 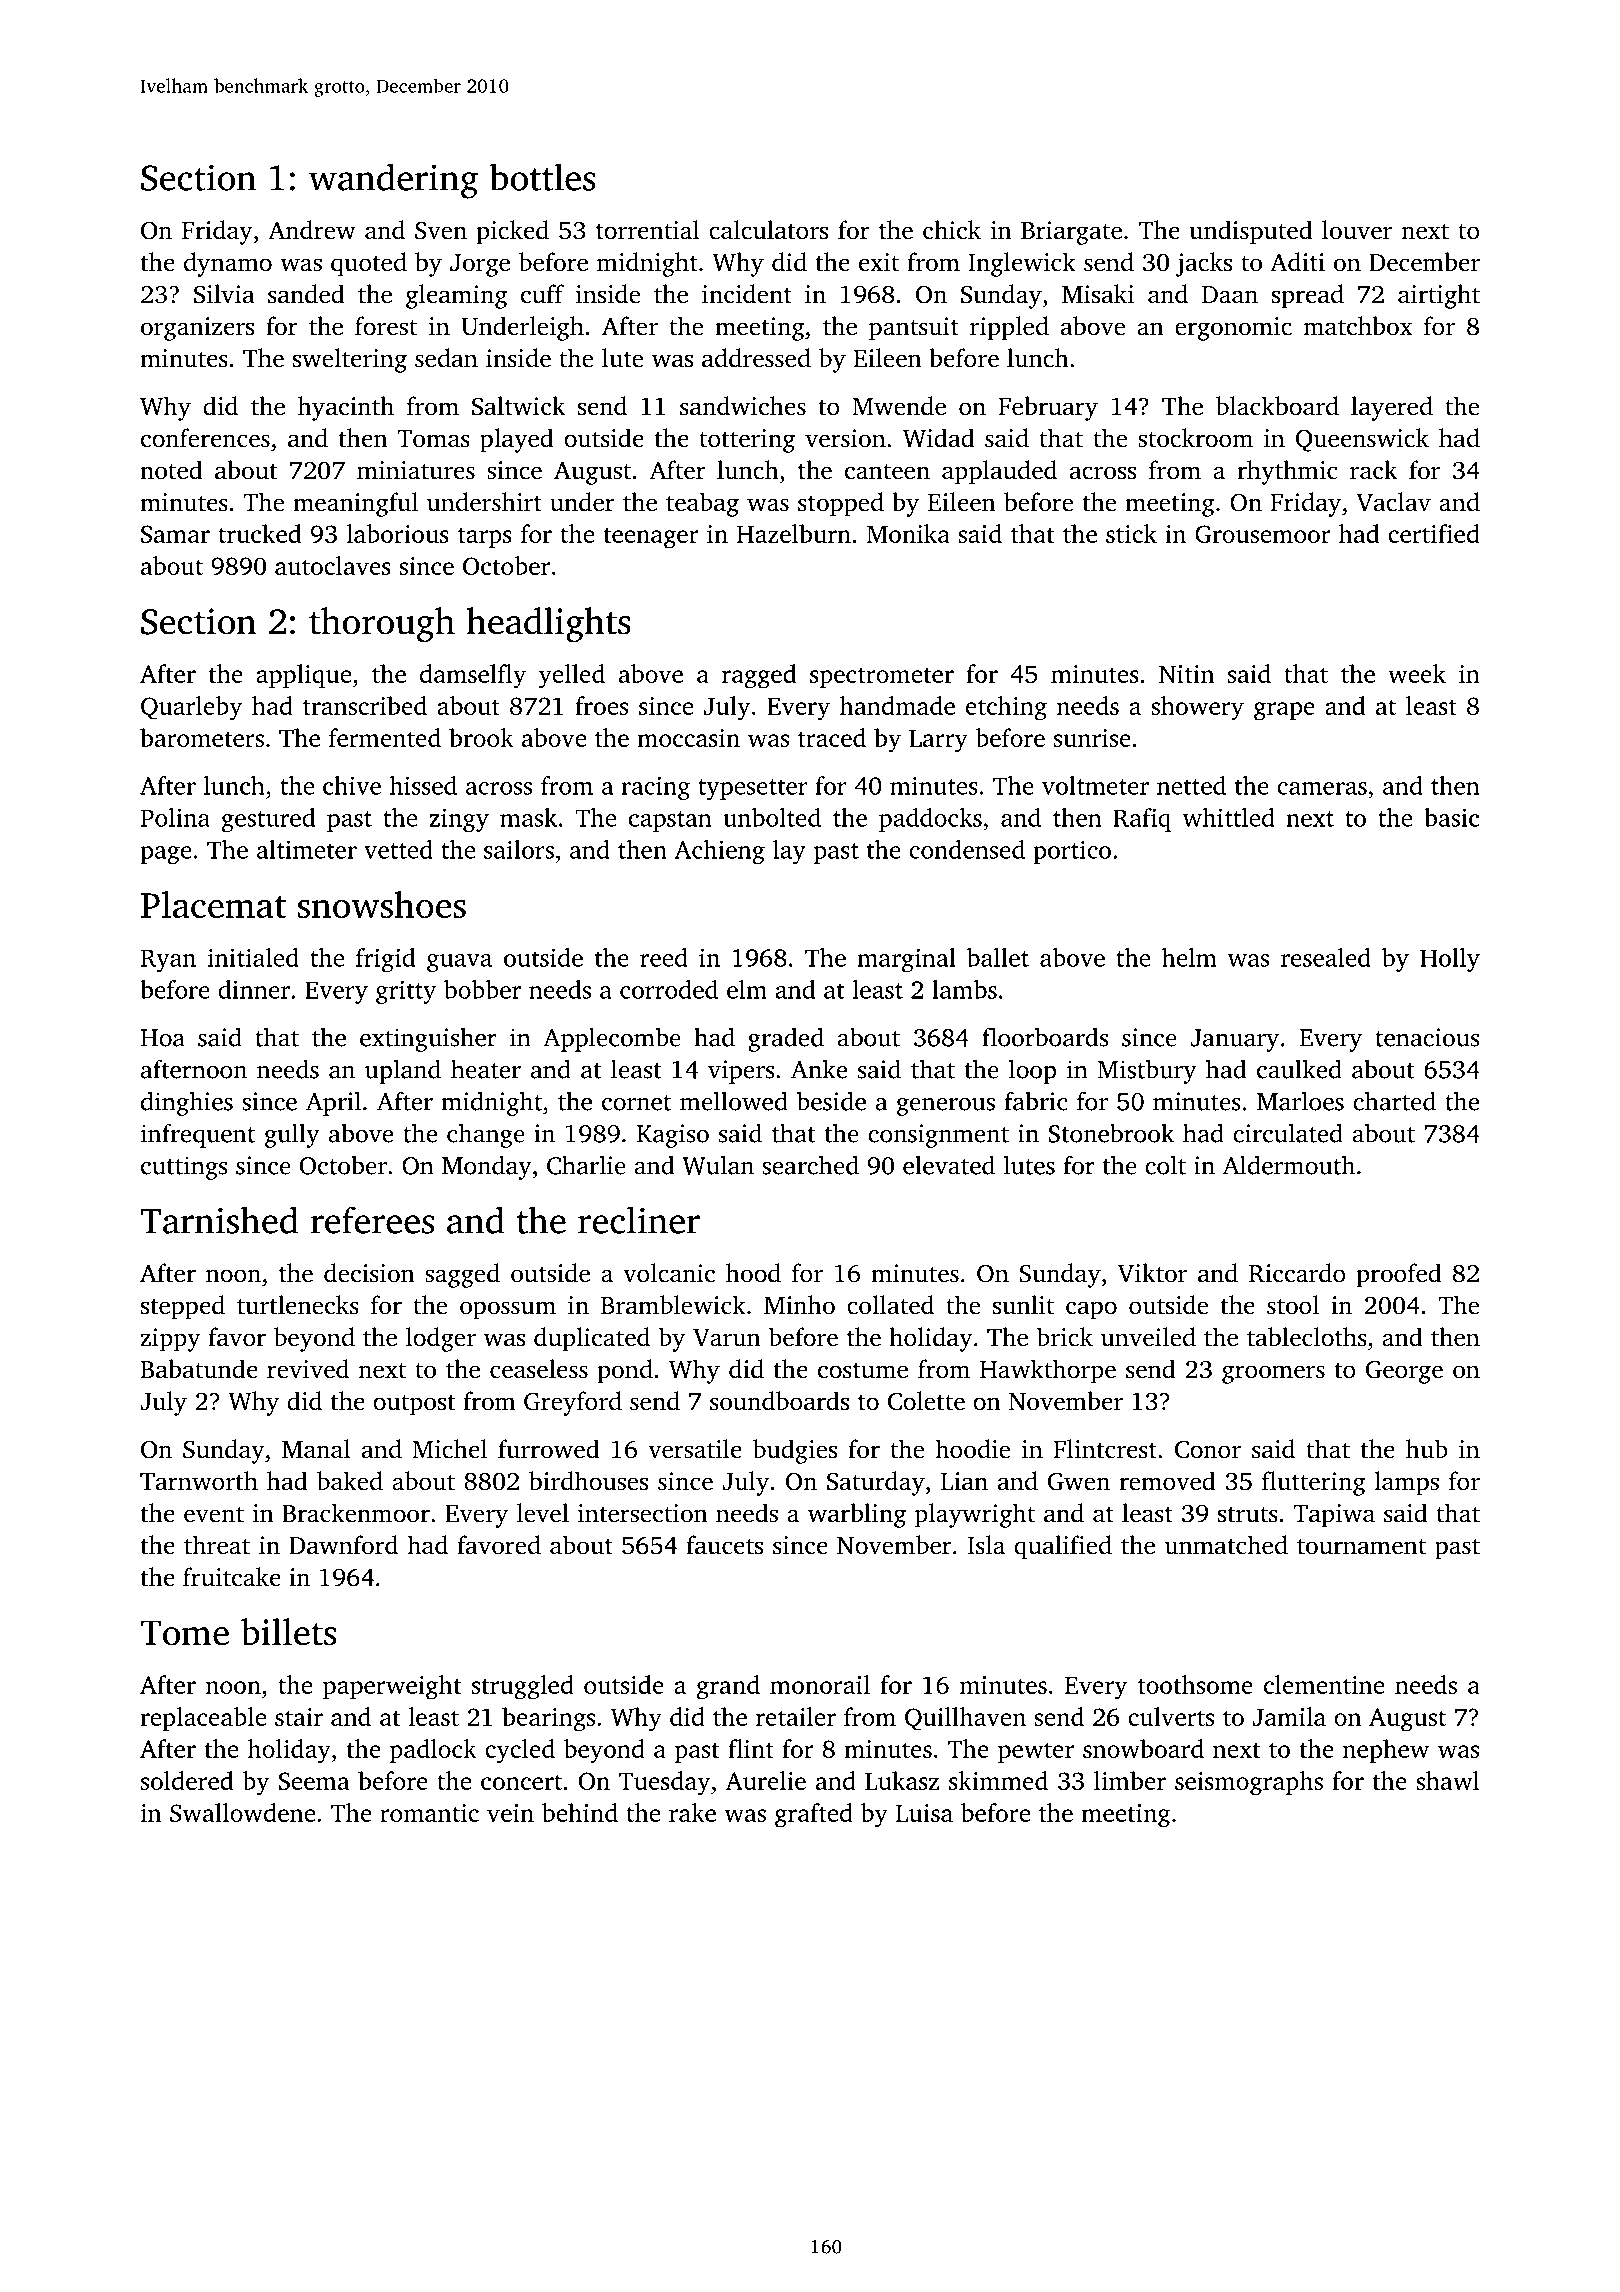 I want to click on Hoa, so click(x=163, y=1038).
